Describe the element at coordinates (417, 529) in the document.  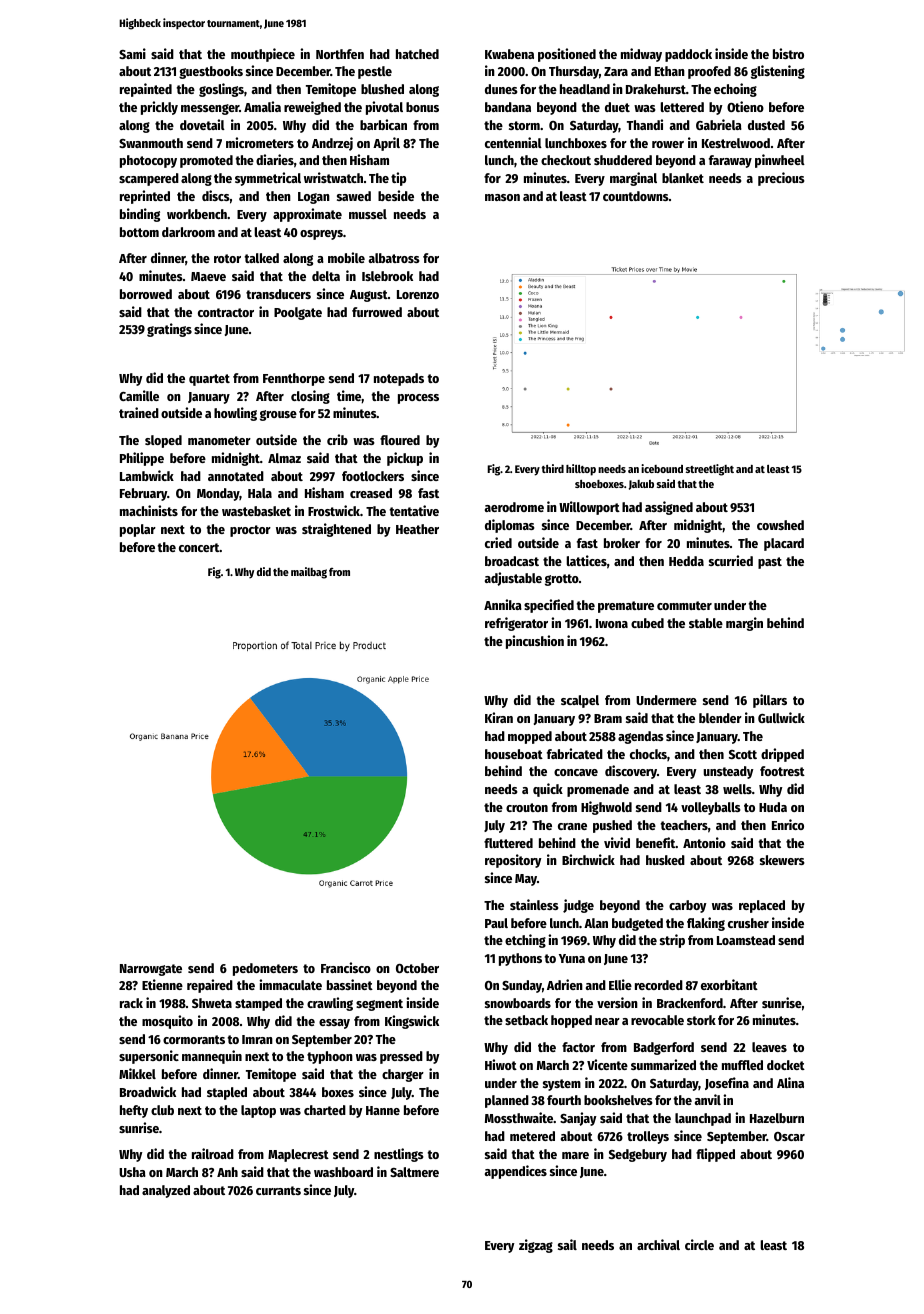
I see `Heather` at that location.
